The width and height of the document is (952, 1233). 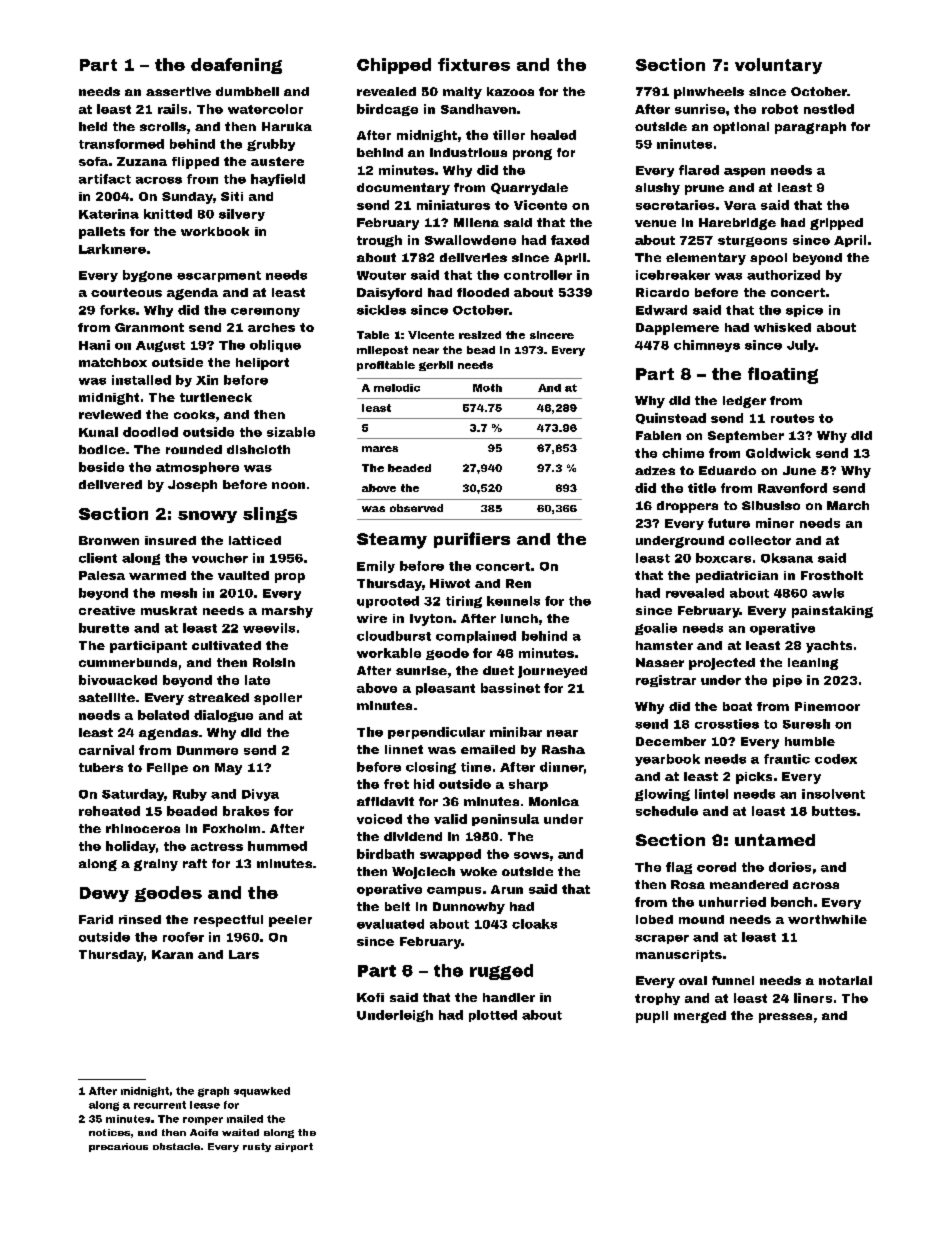 I want to click on Kofi, so click(x=370, y=997).
